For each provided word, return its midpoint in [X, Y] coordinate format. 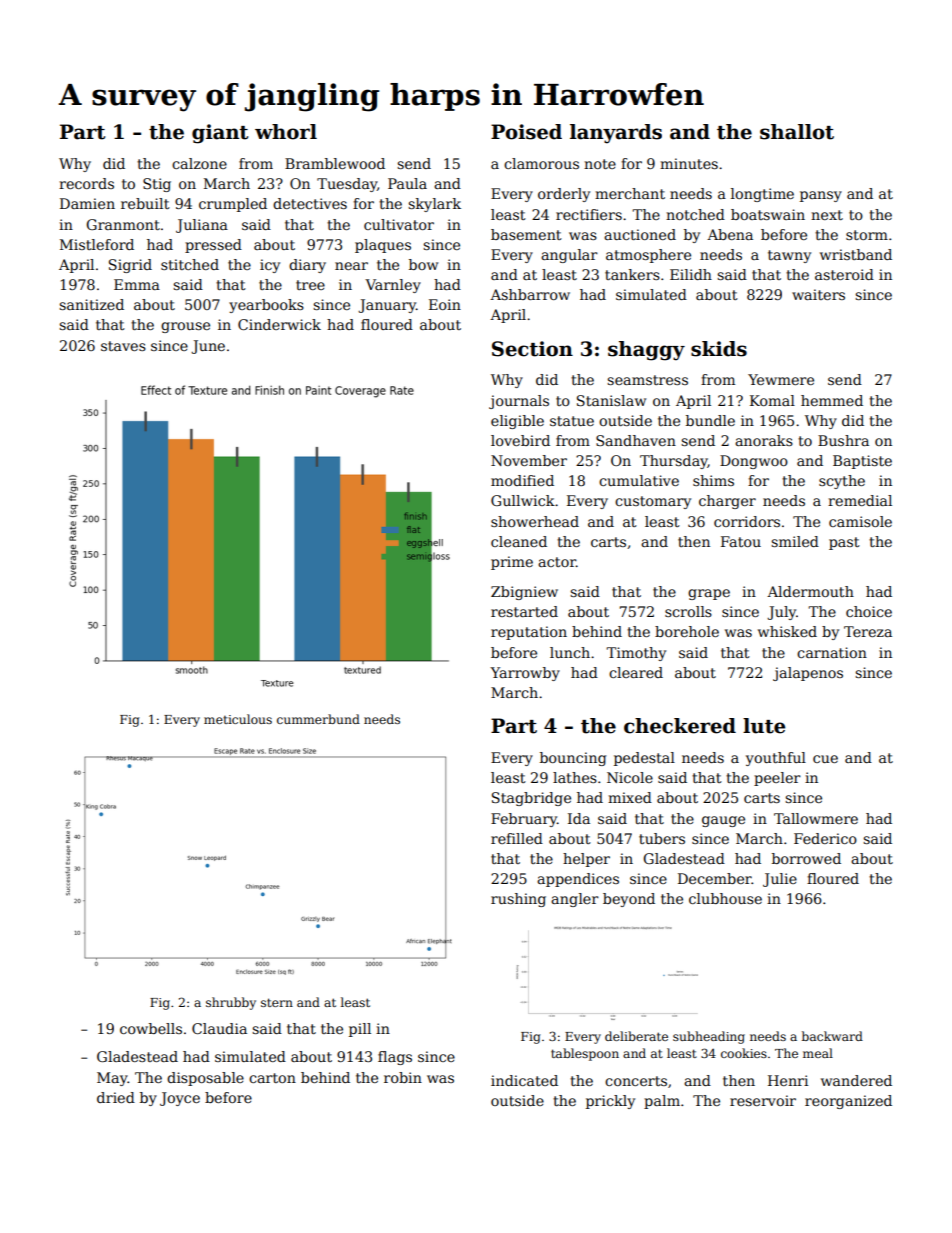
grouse [185, 327]
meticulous [238, 719]
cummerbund [318, 719]
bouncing [573, 759]
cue [825, 759]
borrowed [806, 858]
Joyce [180, 1099]
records [86, 183]
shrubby [231, 1003]
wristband [856, 254]
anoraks [764, 440]
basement [526, 234]
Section [532, 349]
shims [713, 480]
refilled [517, 838]
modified [522, 480]
